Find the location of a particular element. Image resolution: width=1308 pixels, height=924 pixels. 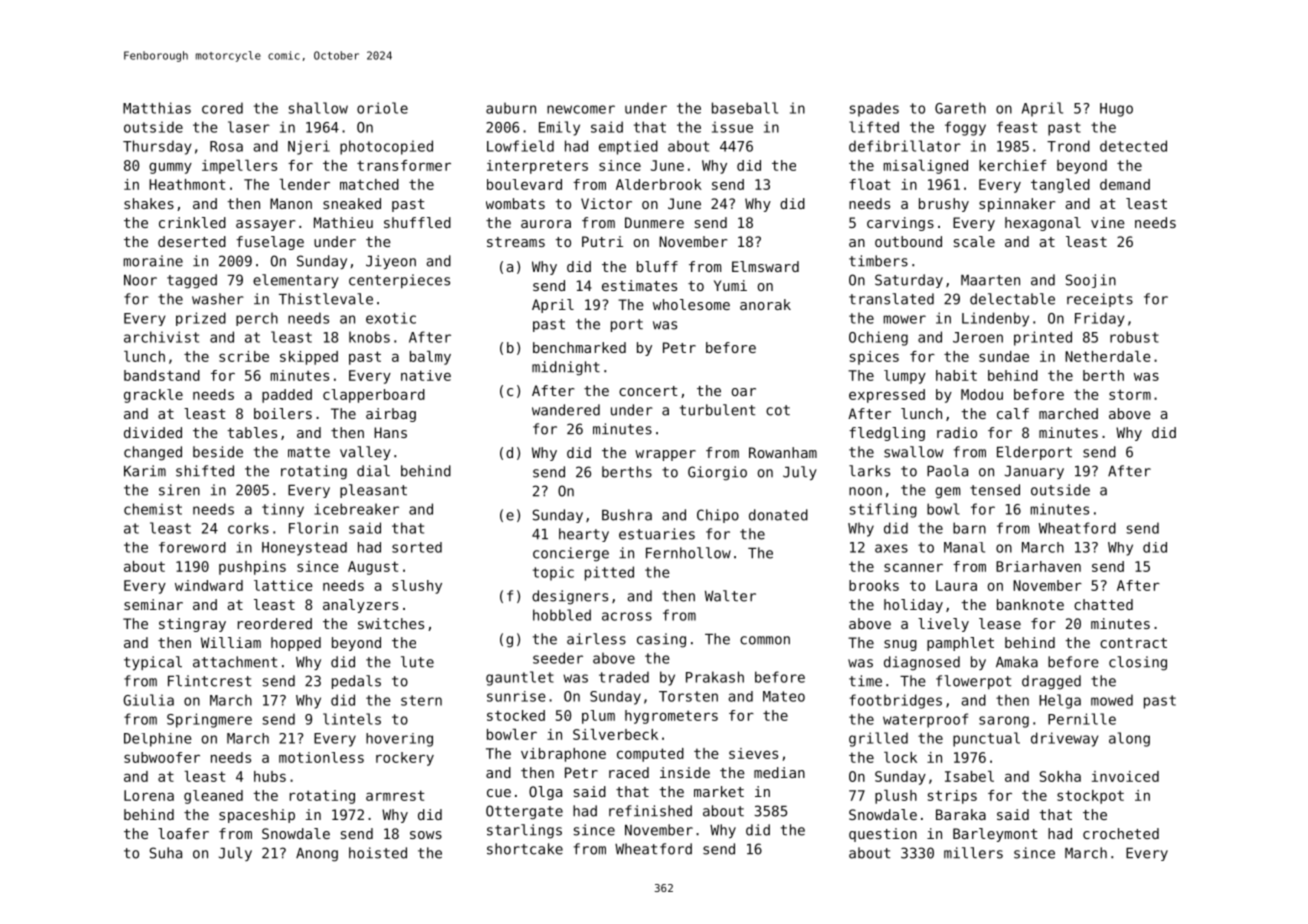

benchmarked is located at coordinates (579, 347).
